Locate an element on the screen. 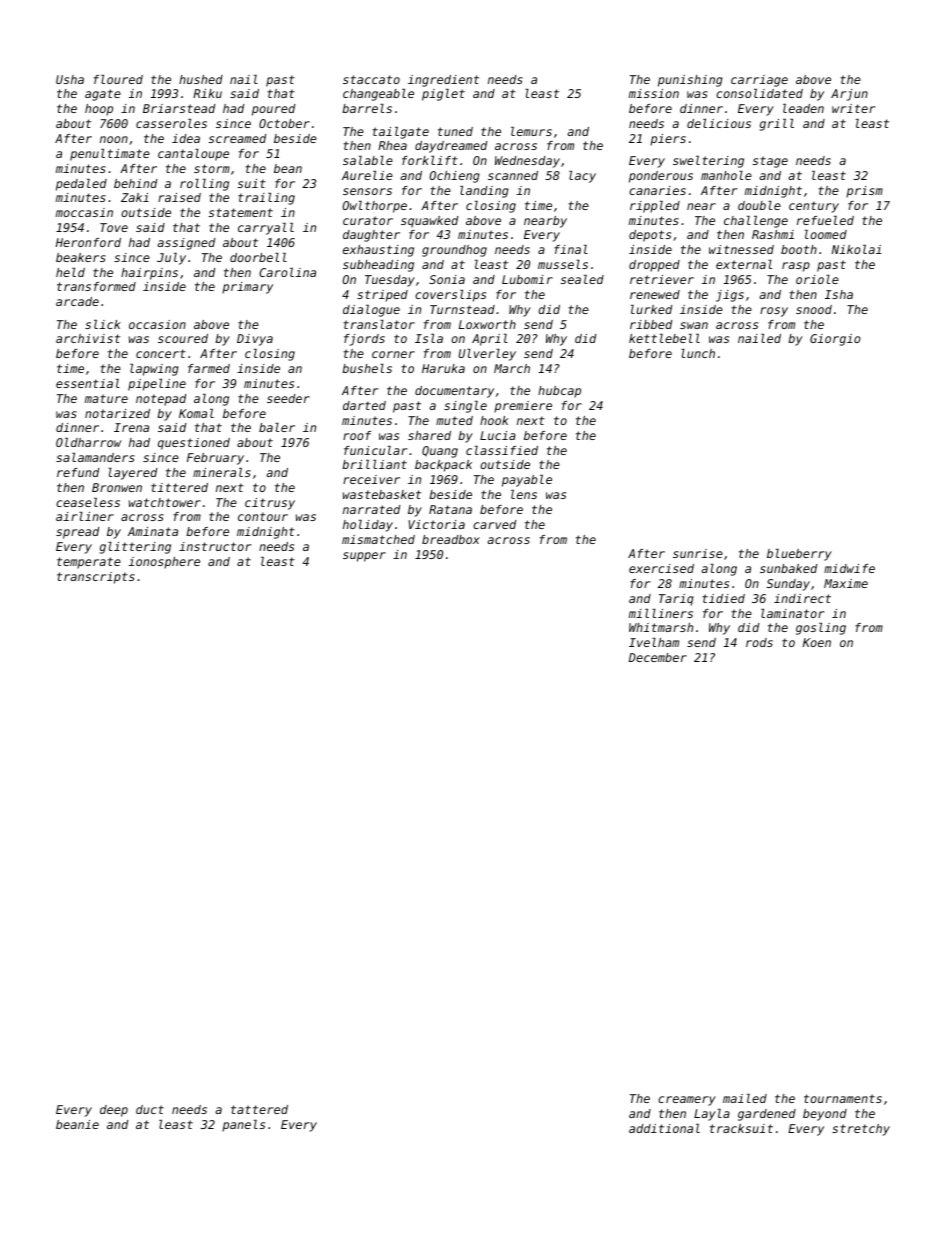 The image size is (952, 1233). tattered is located at coordinates (259, 1109).
